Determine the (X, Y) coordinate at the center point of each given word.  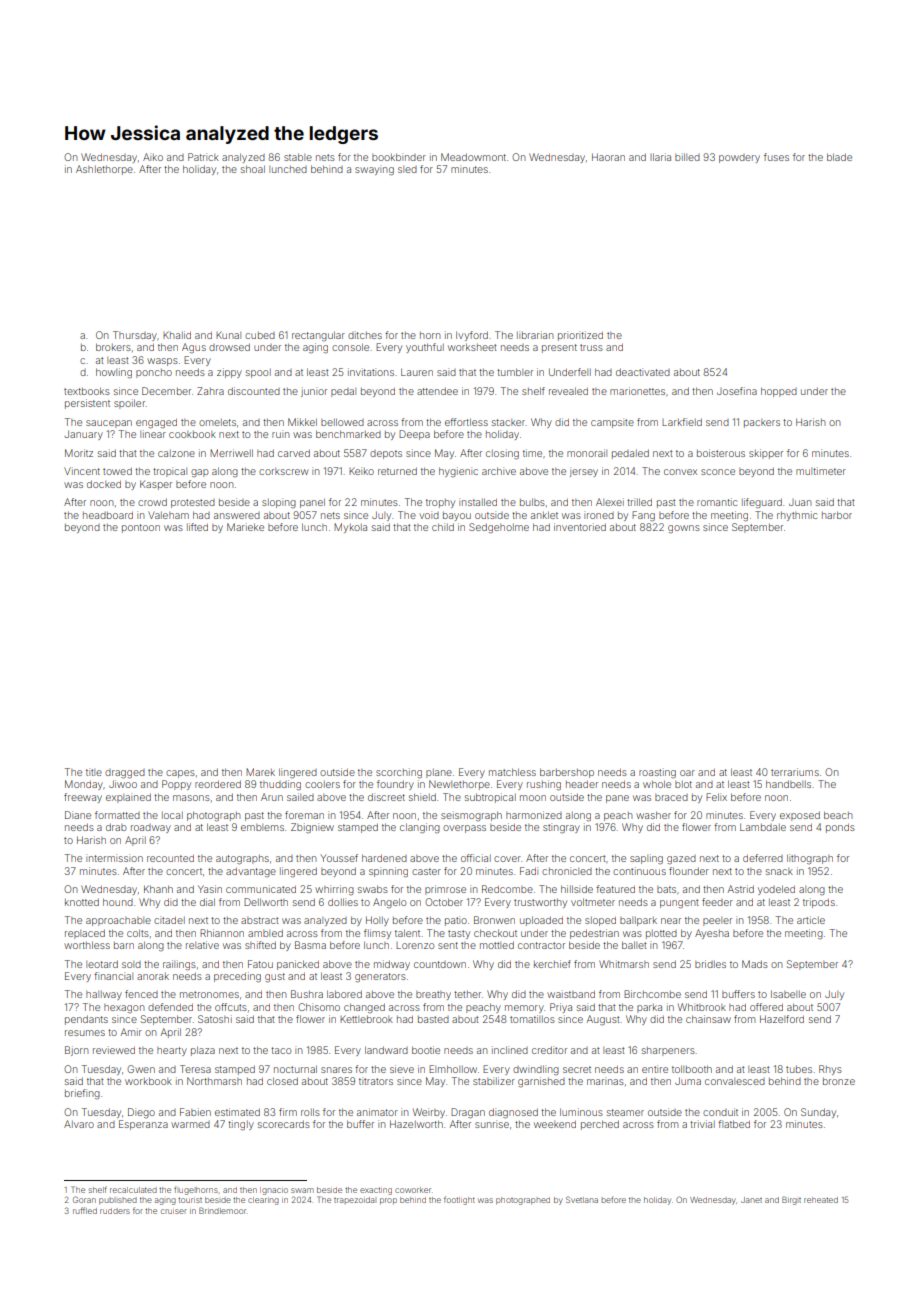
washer (653, 815)
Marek (260, 772)
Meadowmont (473, 157)
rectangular (318, 336)
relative (202, 945)
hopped (779, 392)
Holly (377, 921)
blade (839, 157)
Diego (141, 1113)
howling (114, 373)
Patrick (203, 157)
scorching (399, 773)
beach (838, 815)
